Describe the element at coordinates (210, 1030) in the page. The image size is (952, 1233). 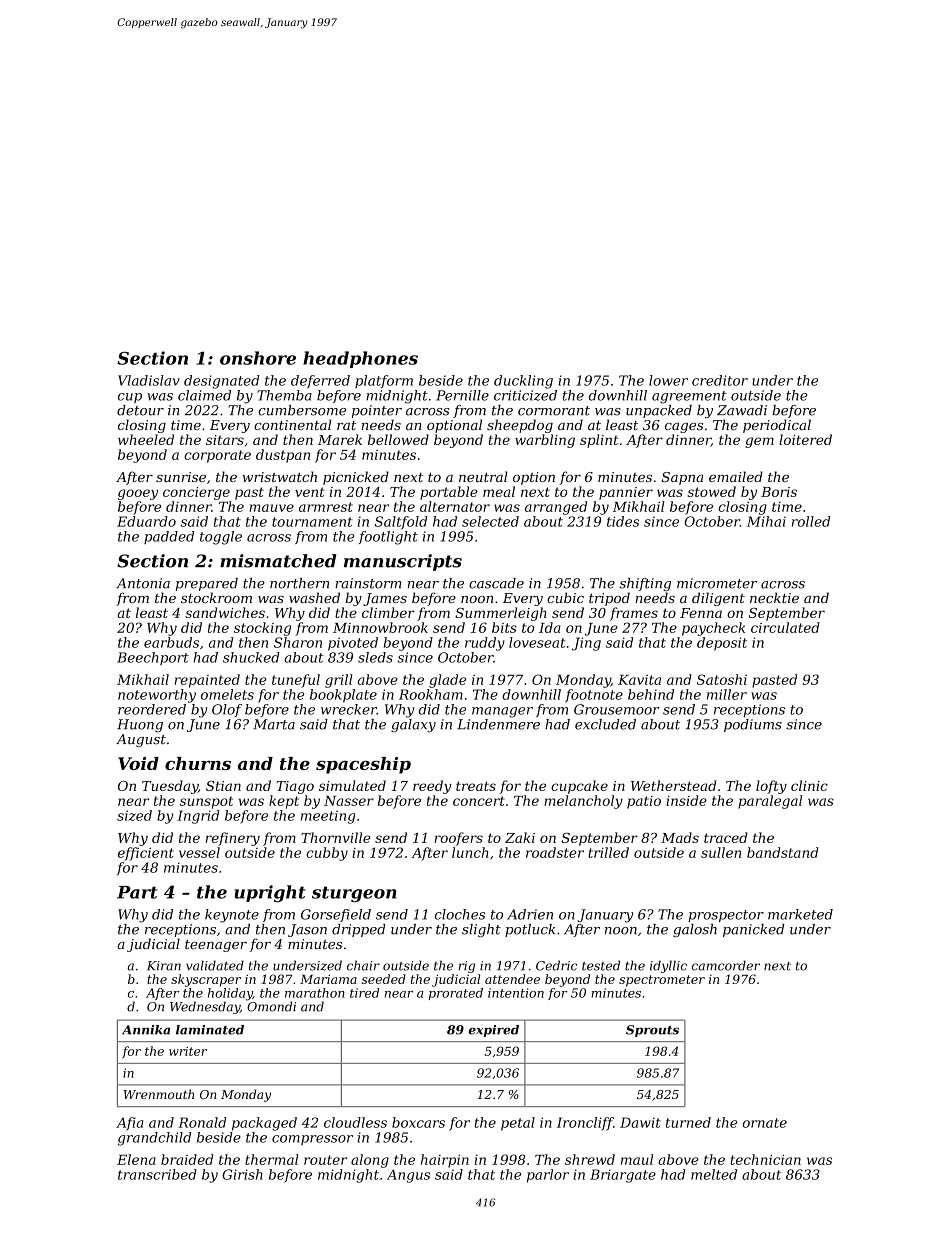
I see `laminated` at that location.
